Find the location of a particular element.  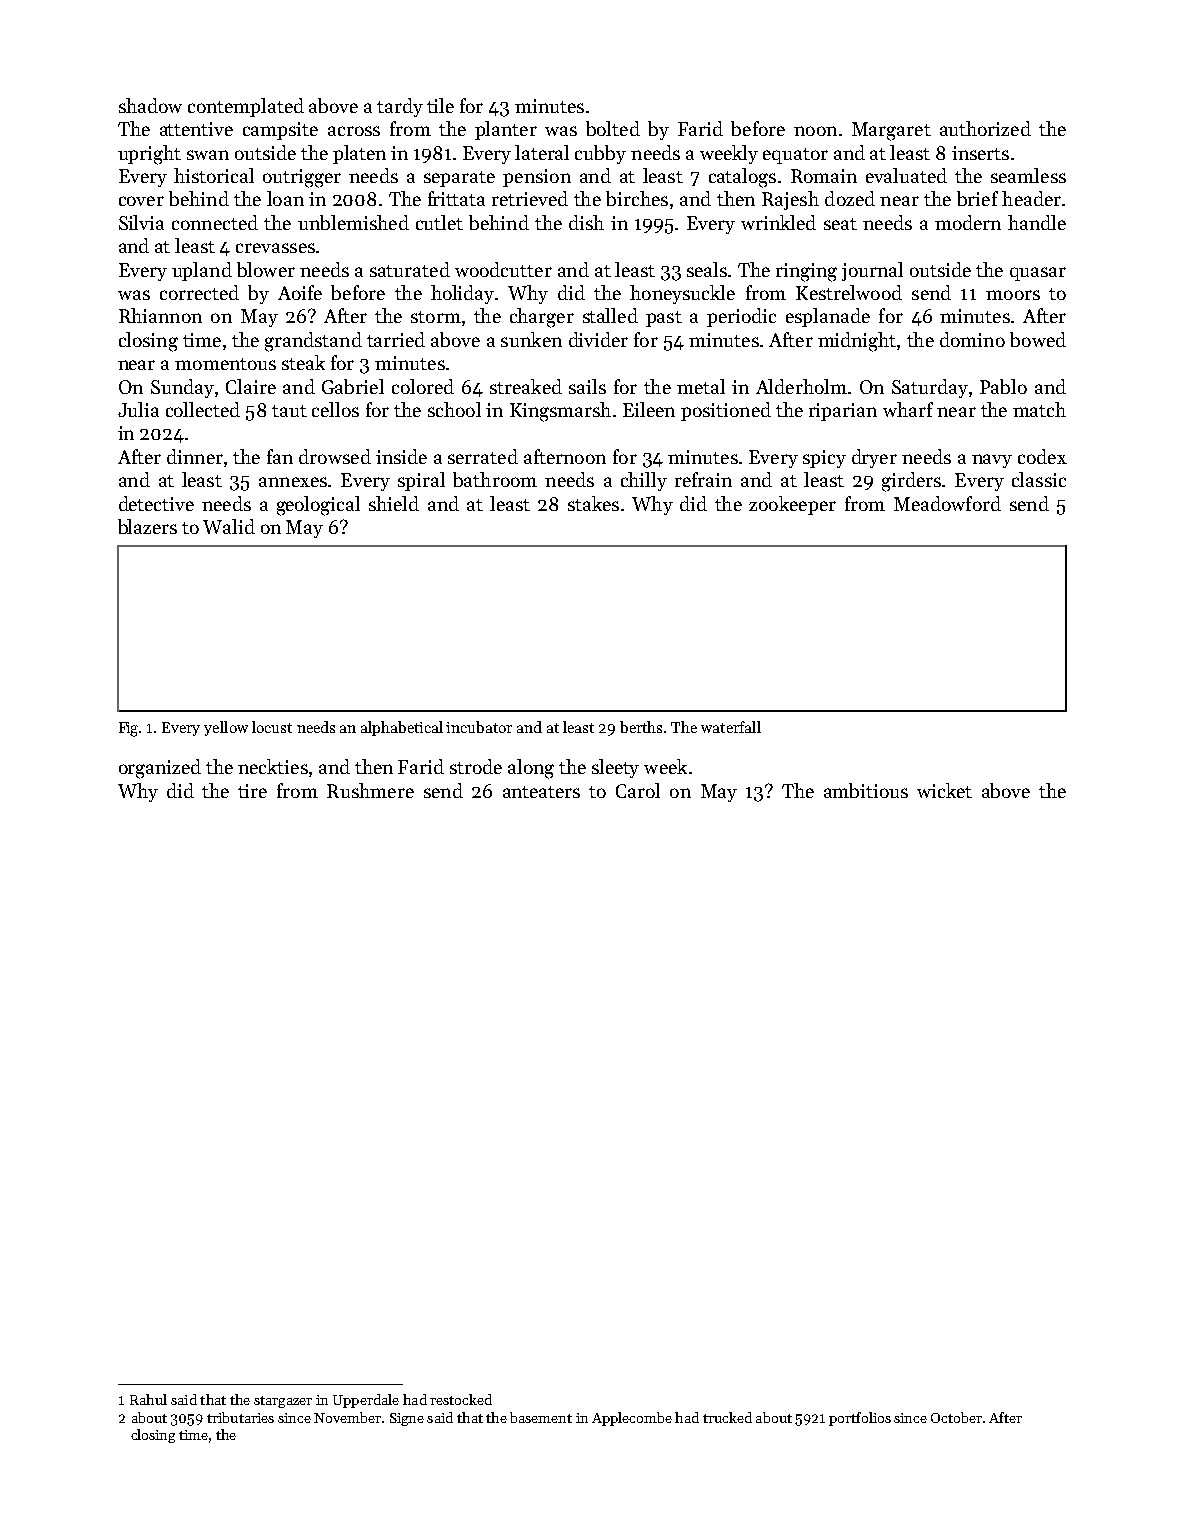

ambitious is located at coordinates (866, 790).
